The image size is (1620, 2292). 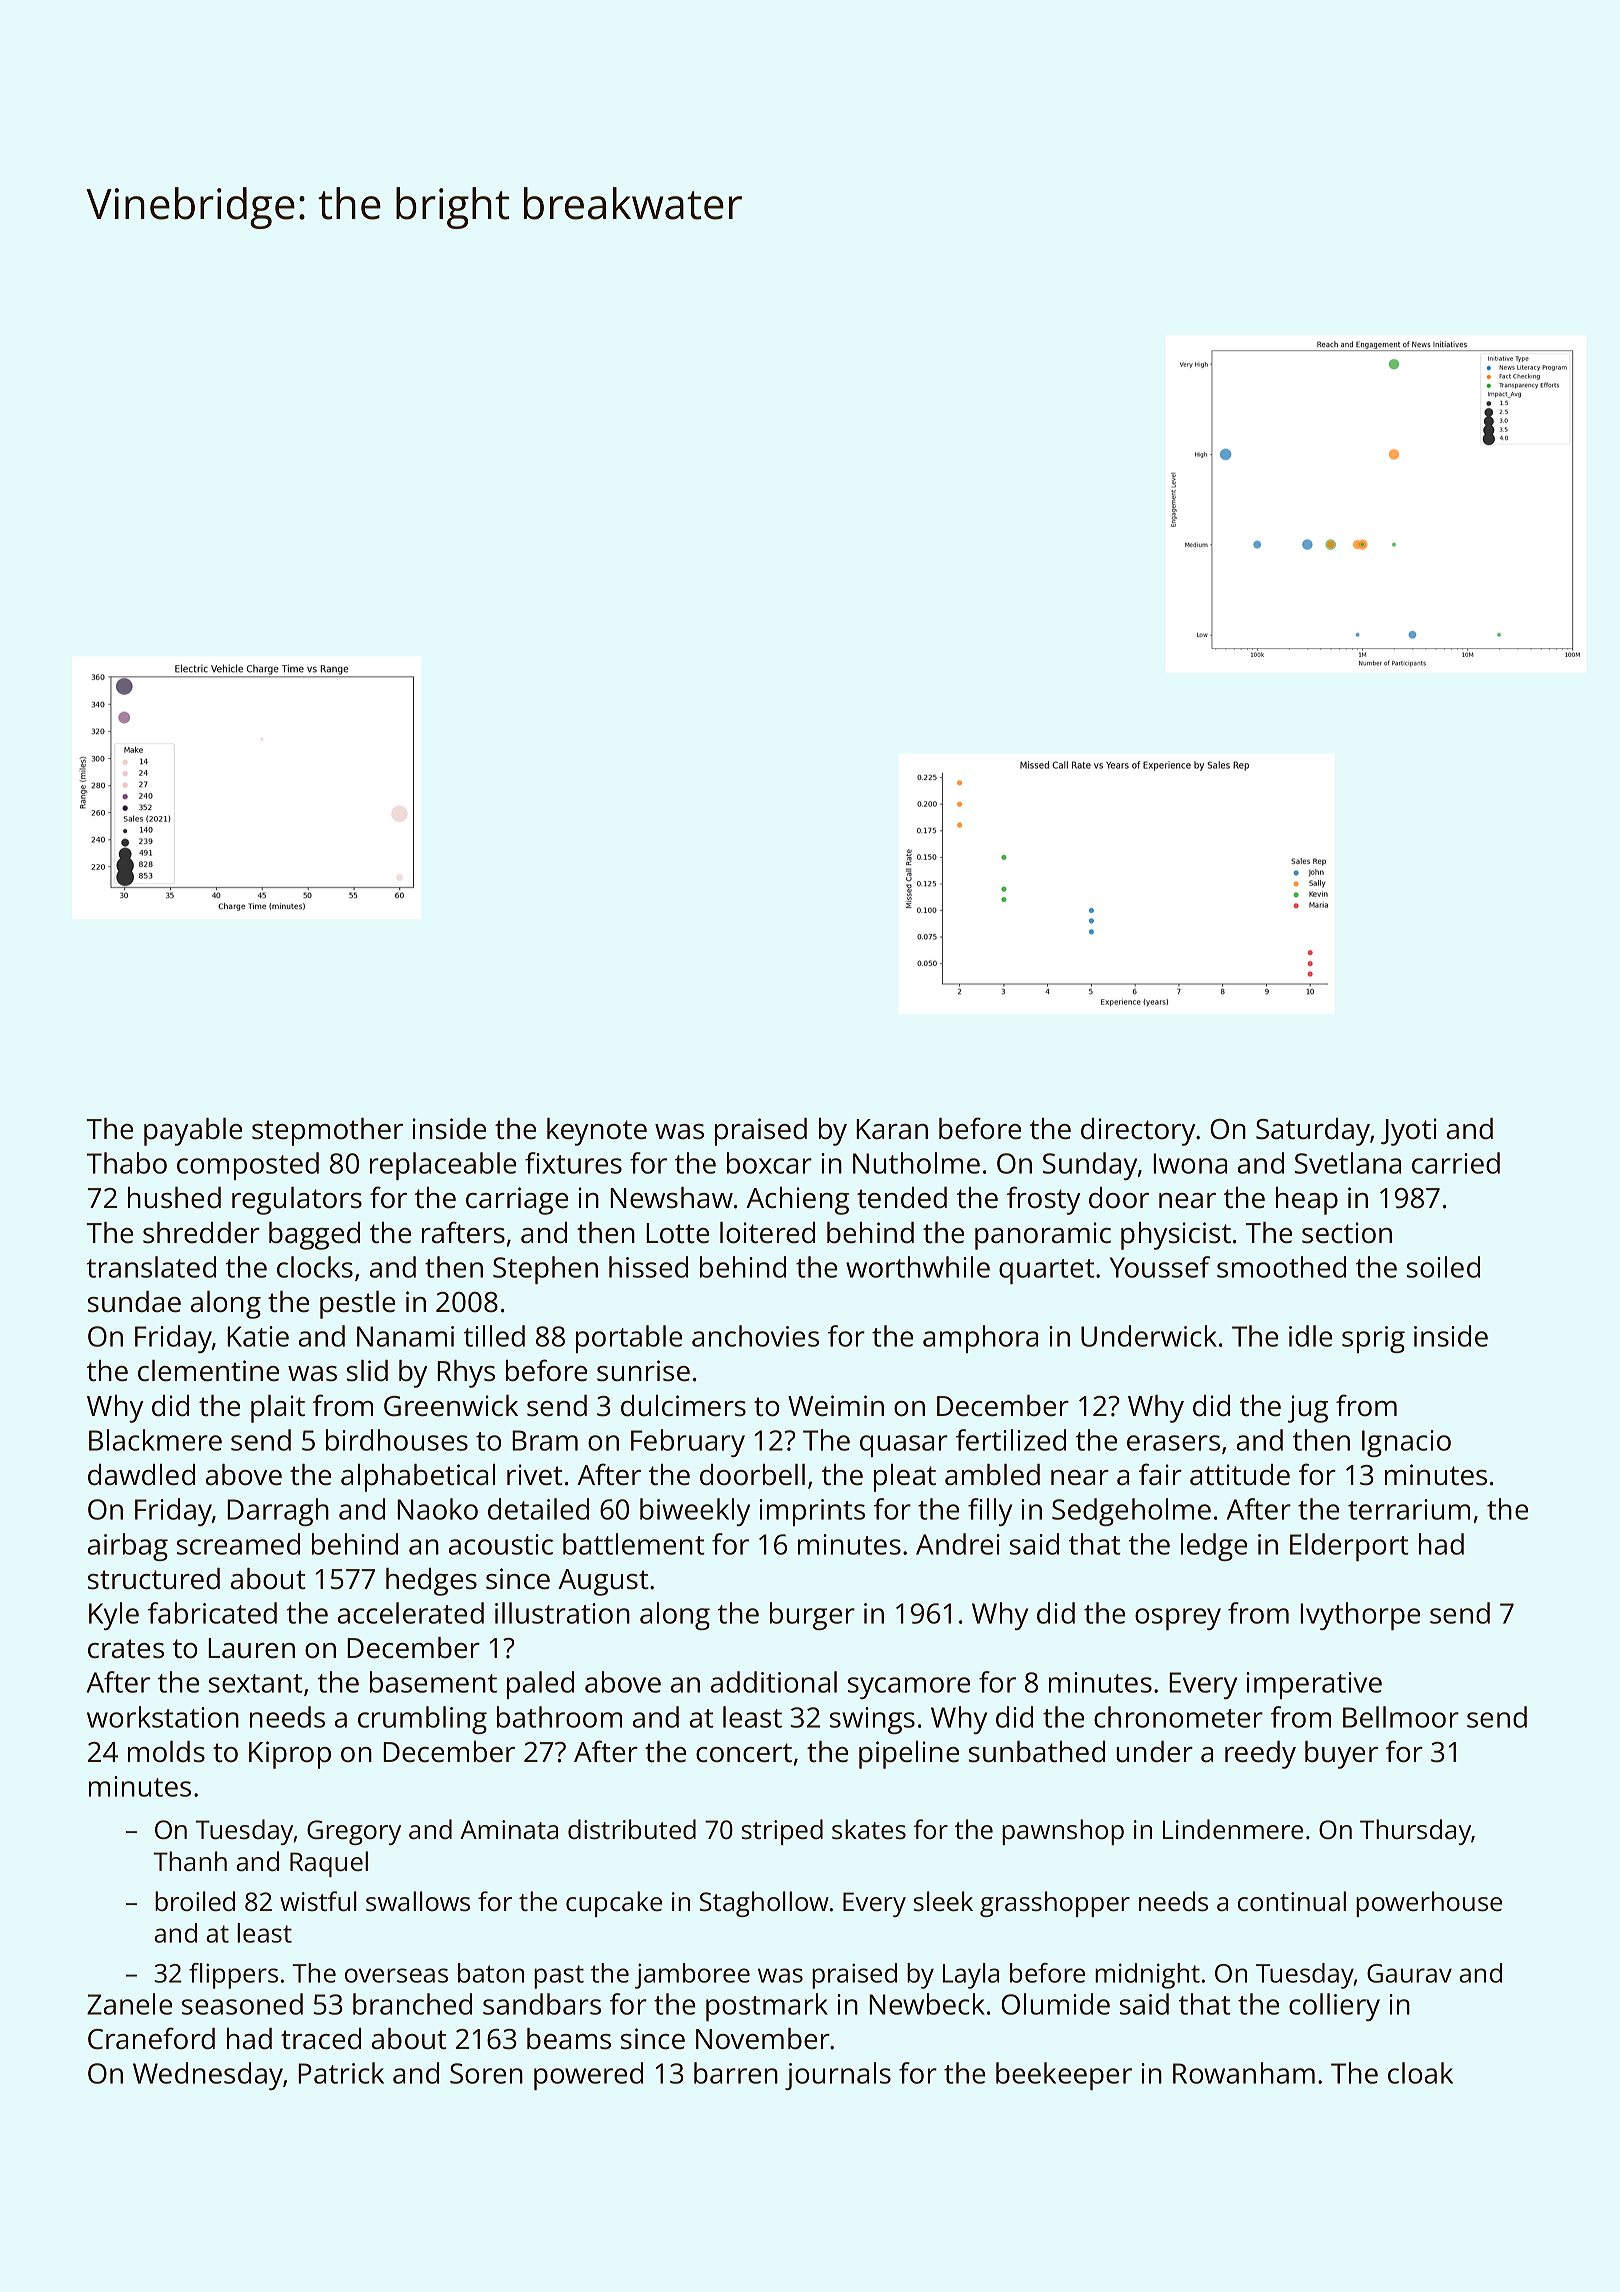 I want to click on Ivythorpe, so click(x=1360, y=1616).
